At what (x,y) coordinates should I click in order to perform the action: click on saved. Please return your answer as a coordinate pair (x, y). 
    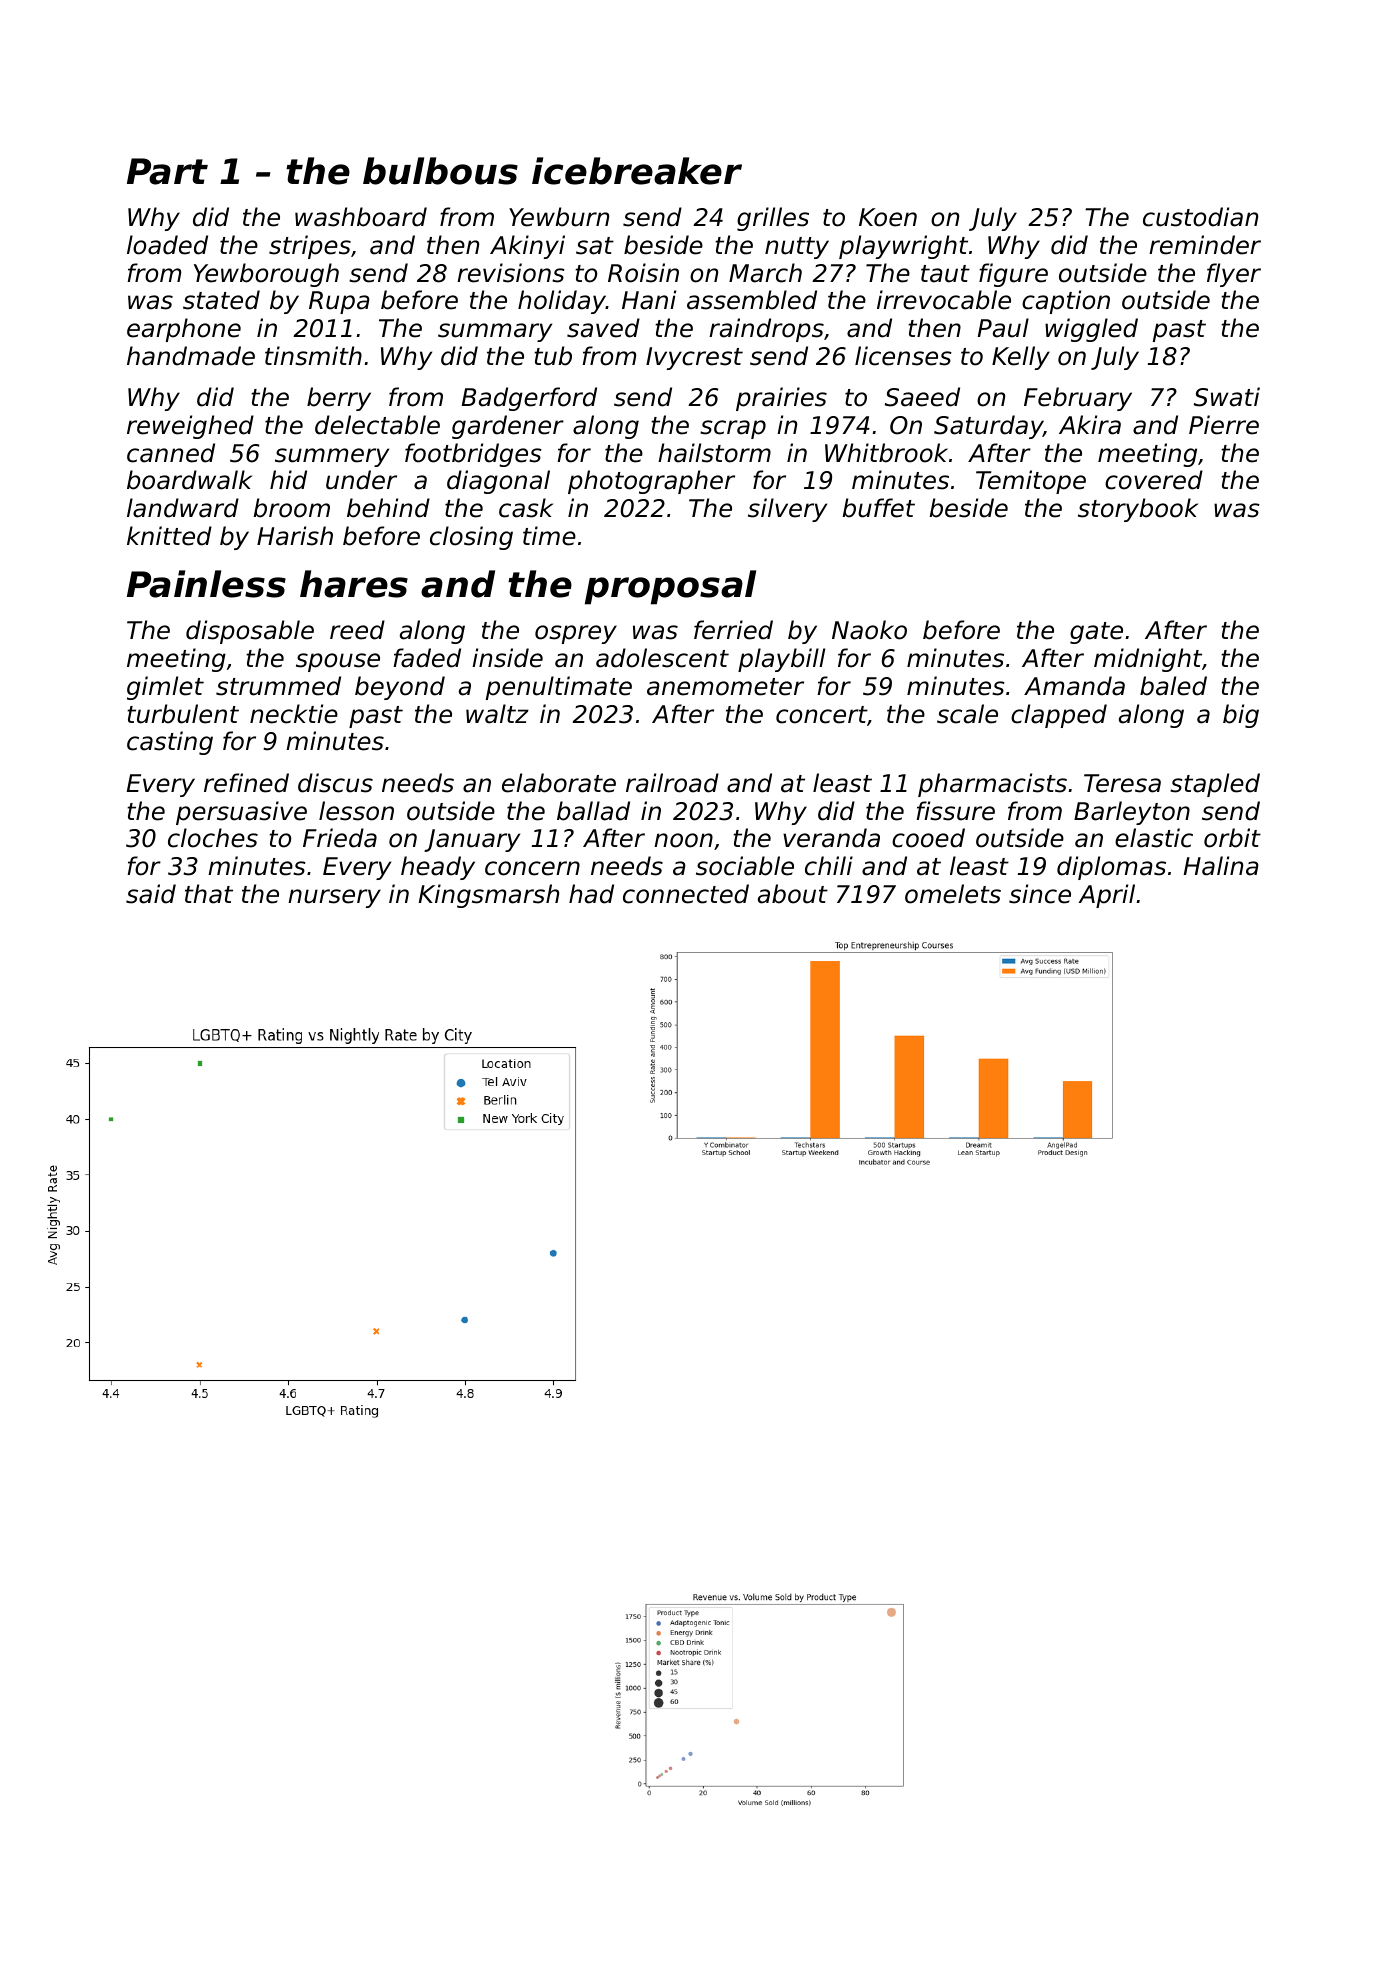
    Looking at the image, I should click on (603, 328).
